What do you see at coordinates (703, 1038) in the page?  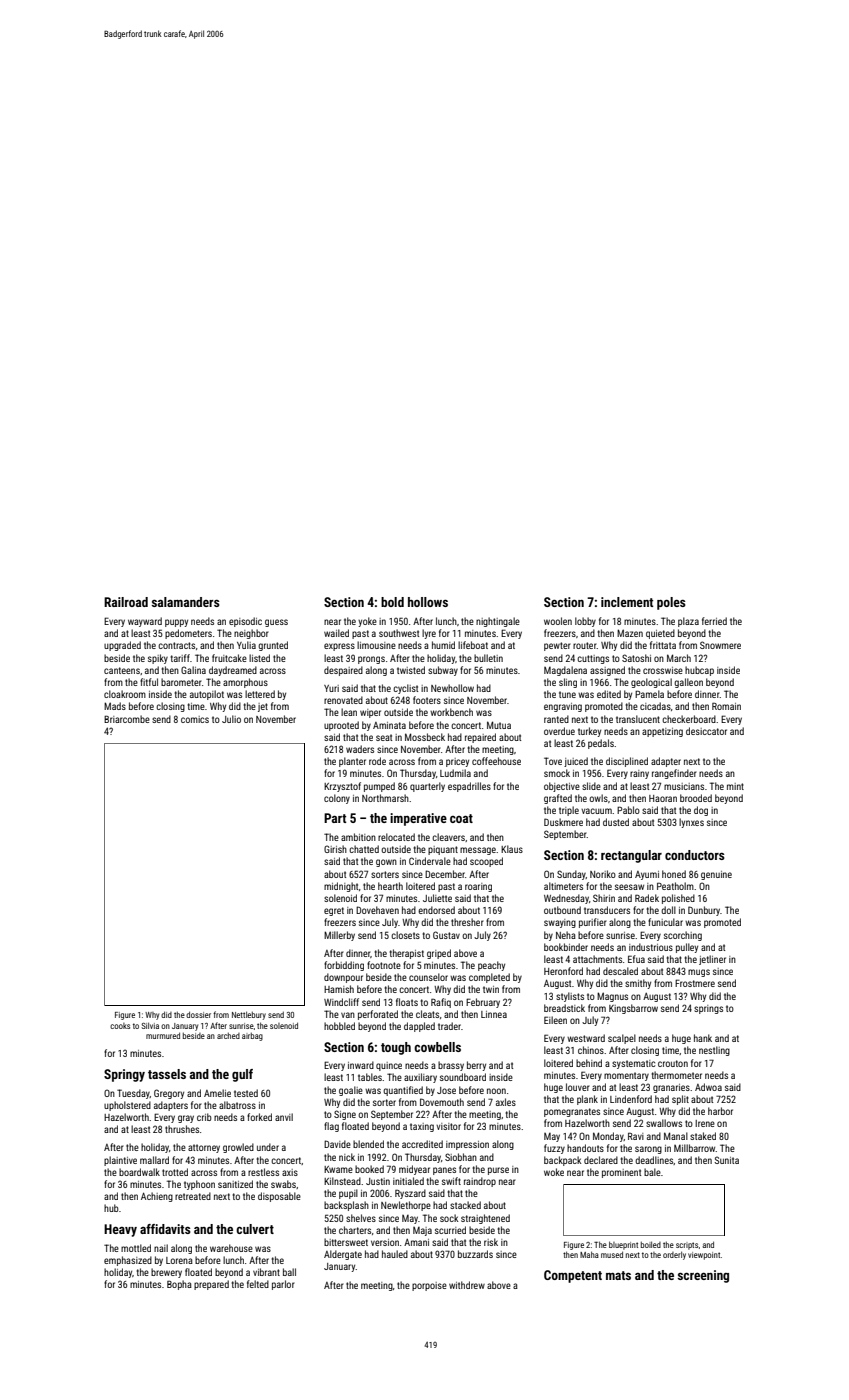 I see `hank` at bounding box center [703, 1038].
